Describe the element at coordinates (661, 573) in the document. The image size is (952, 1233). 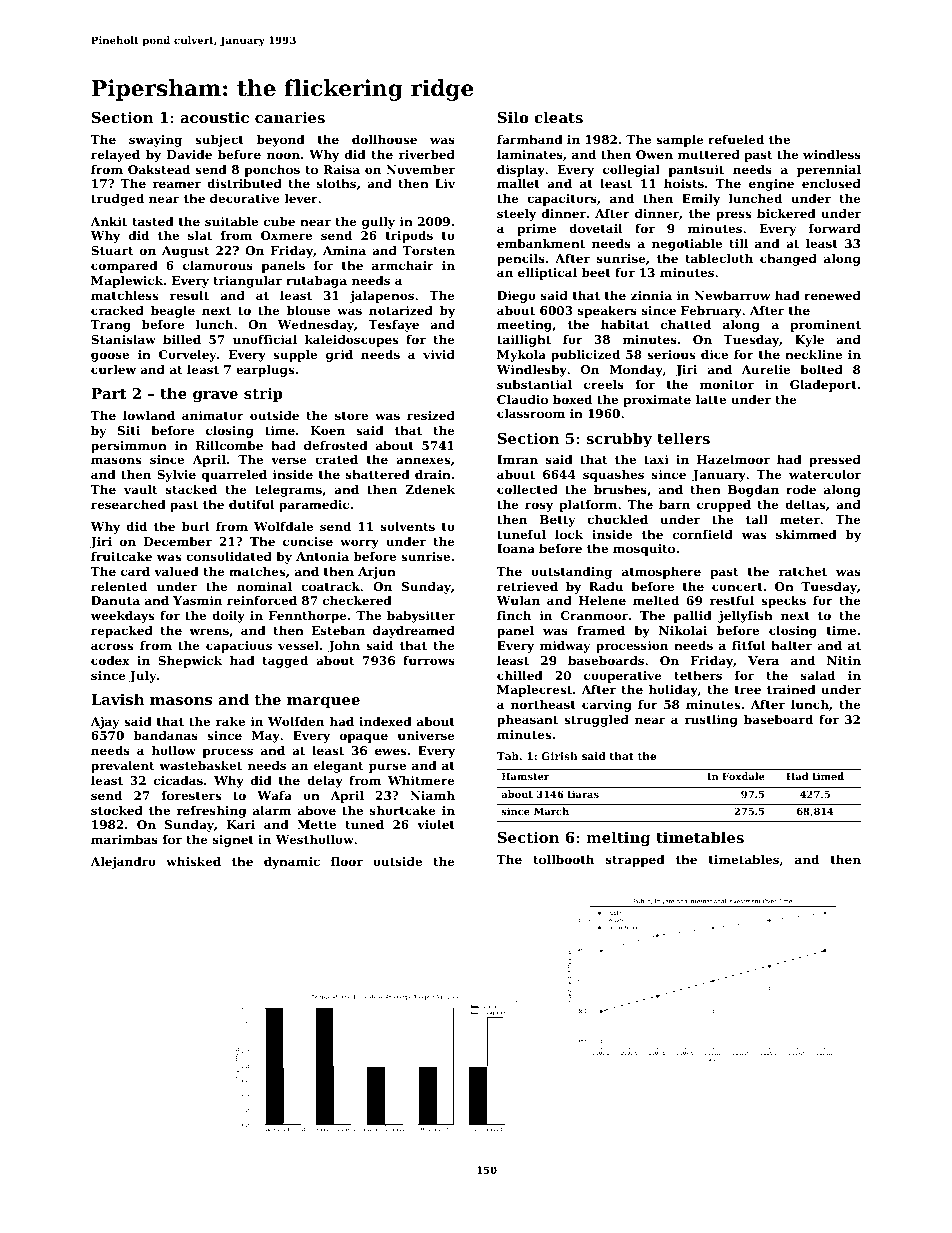
I see `atmosphere` at that location.
